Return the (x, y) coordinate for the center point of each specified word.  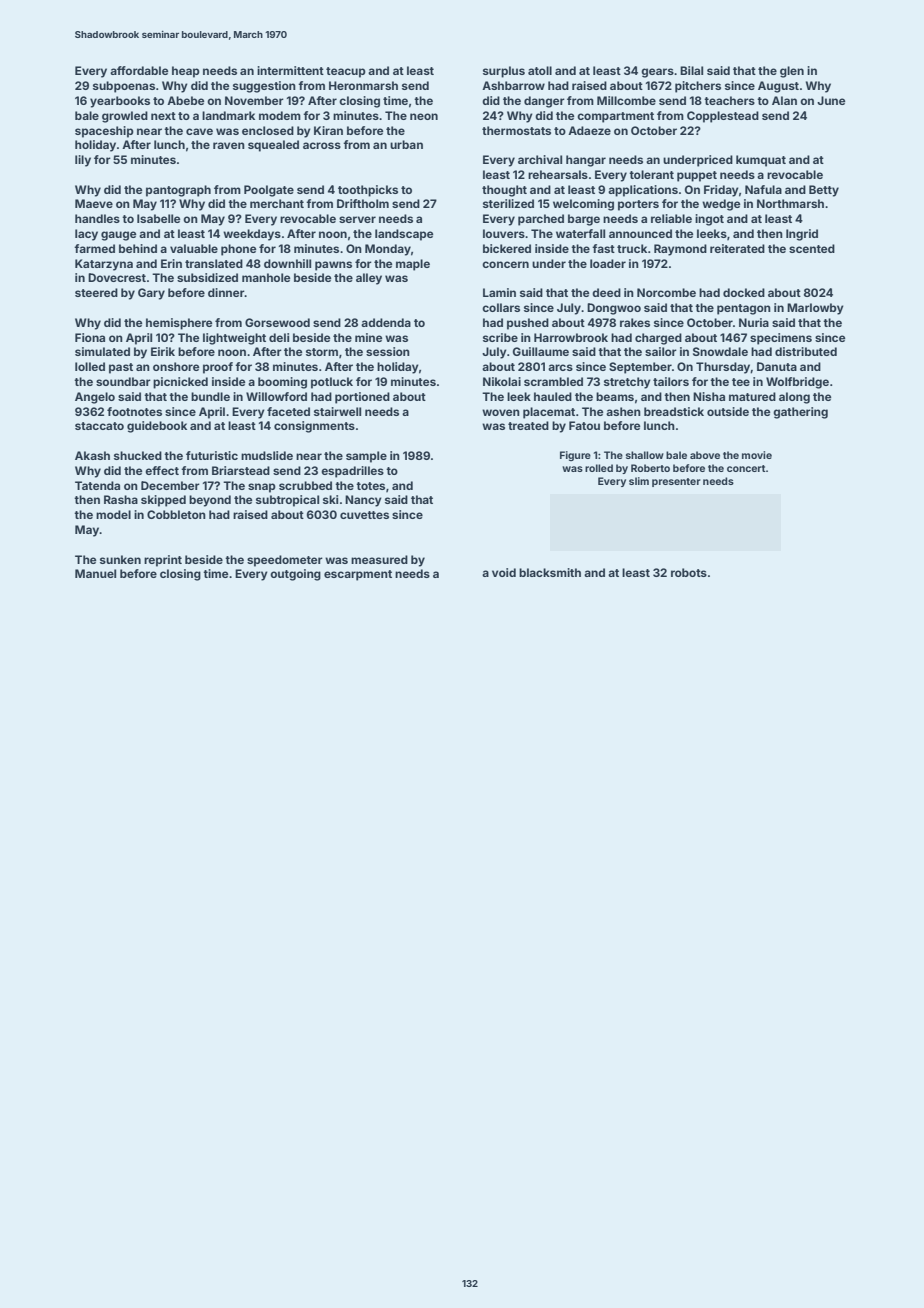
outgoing (295, 575)
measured (379, 559)
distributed (806, 351)
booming (282, 383)
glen (792, 72)
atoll (540, 70)
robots (689, 572)
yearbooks (120, 102)
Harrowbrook (571, 337)
